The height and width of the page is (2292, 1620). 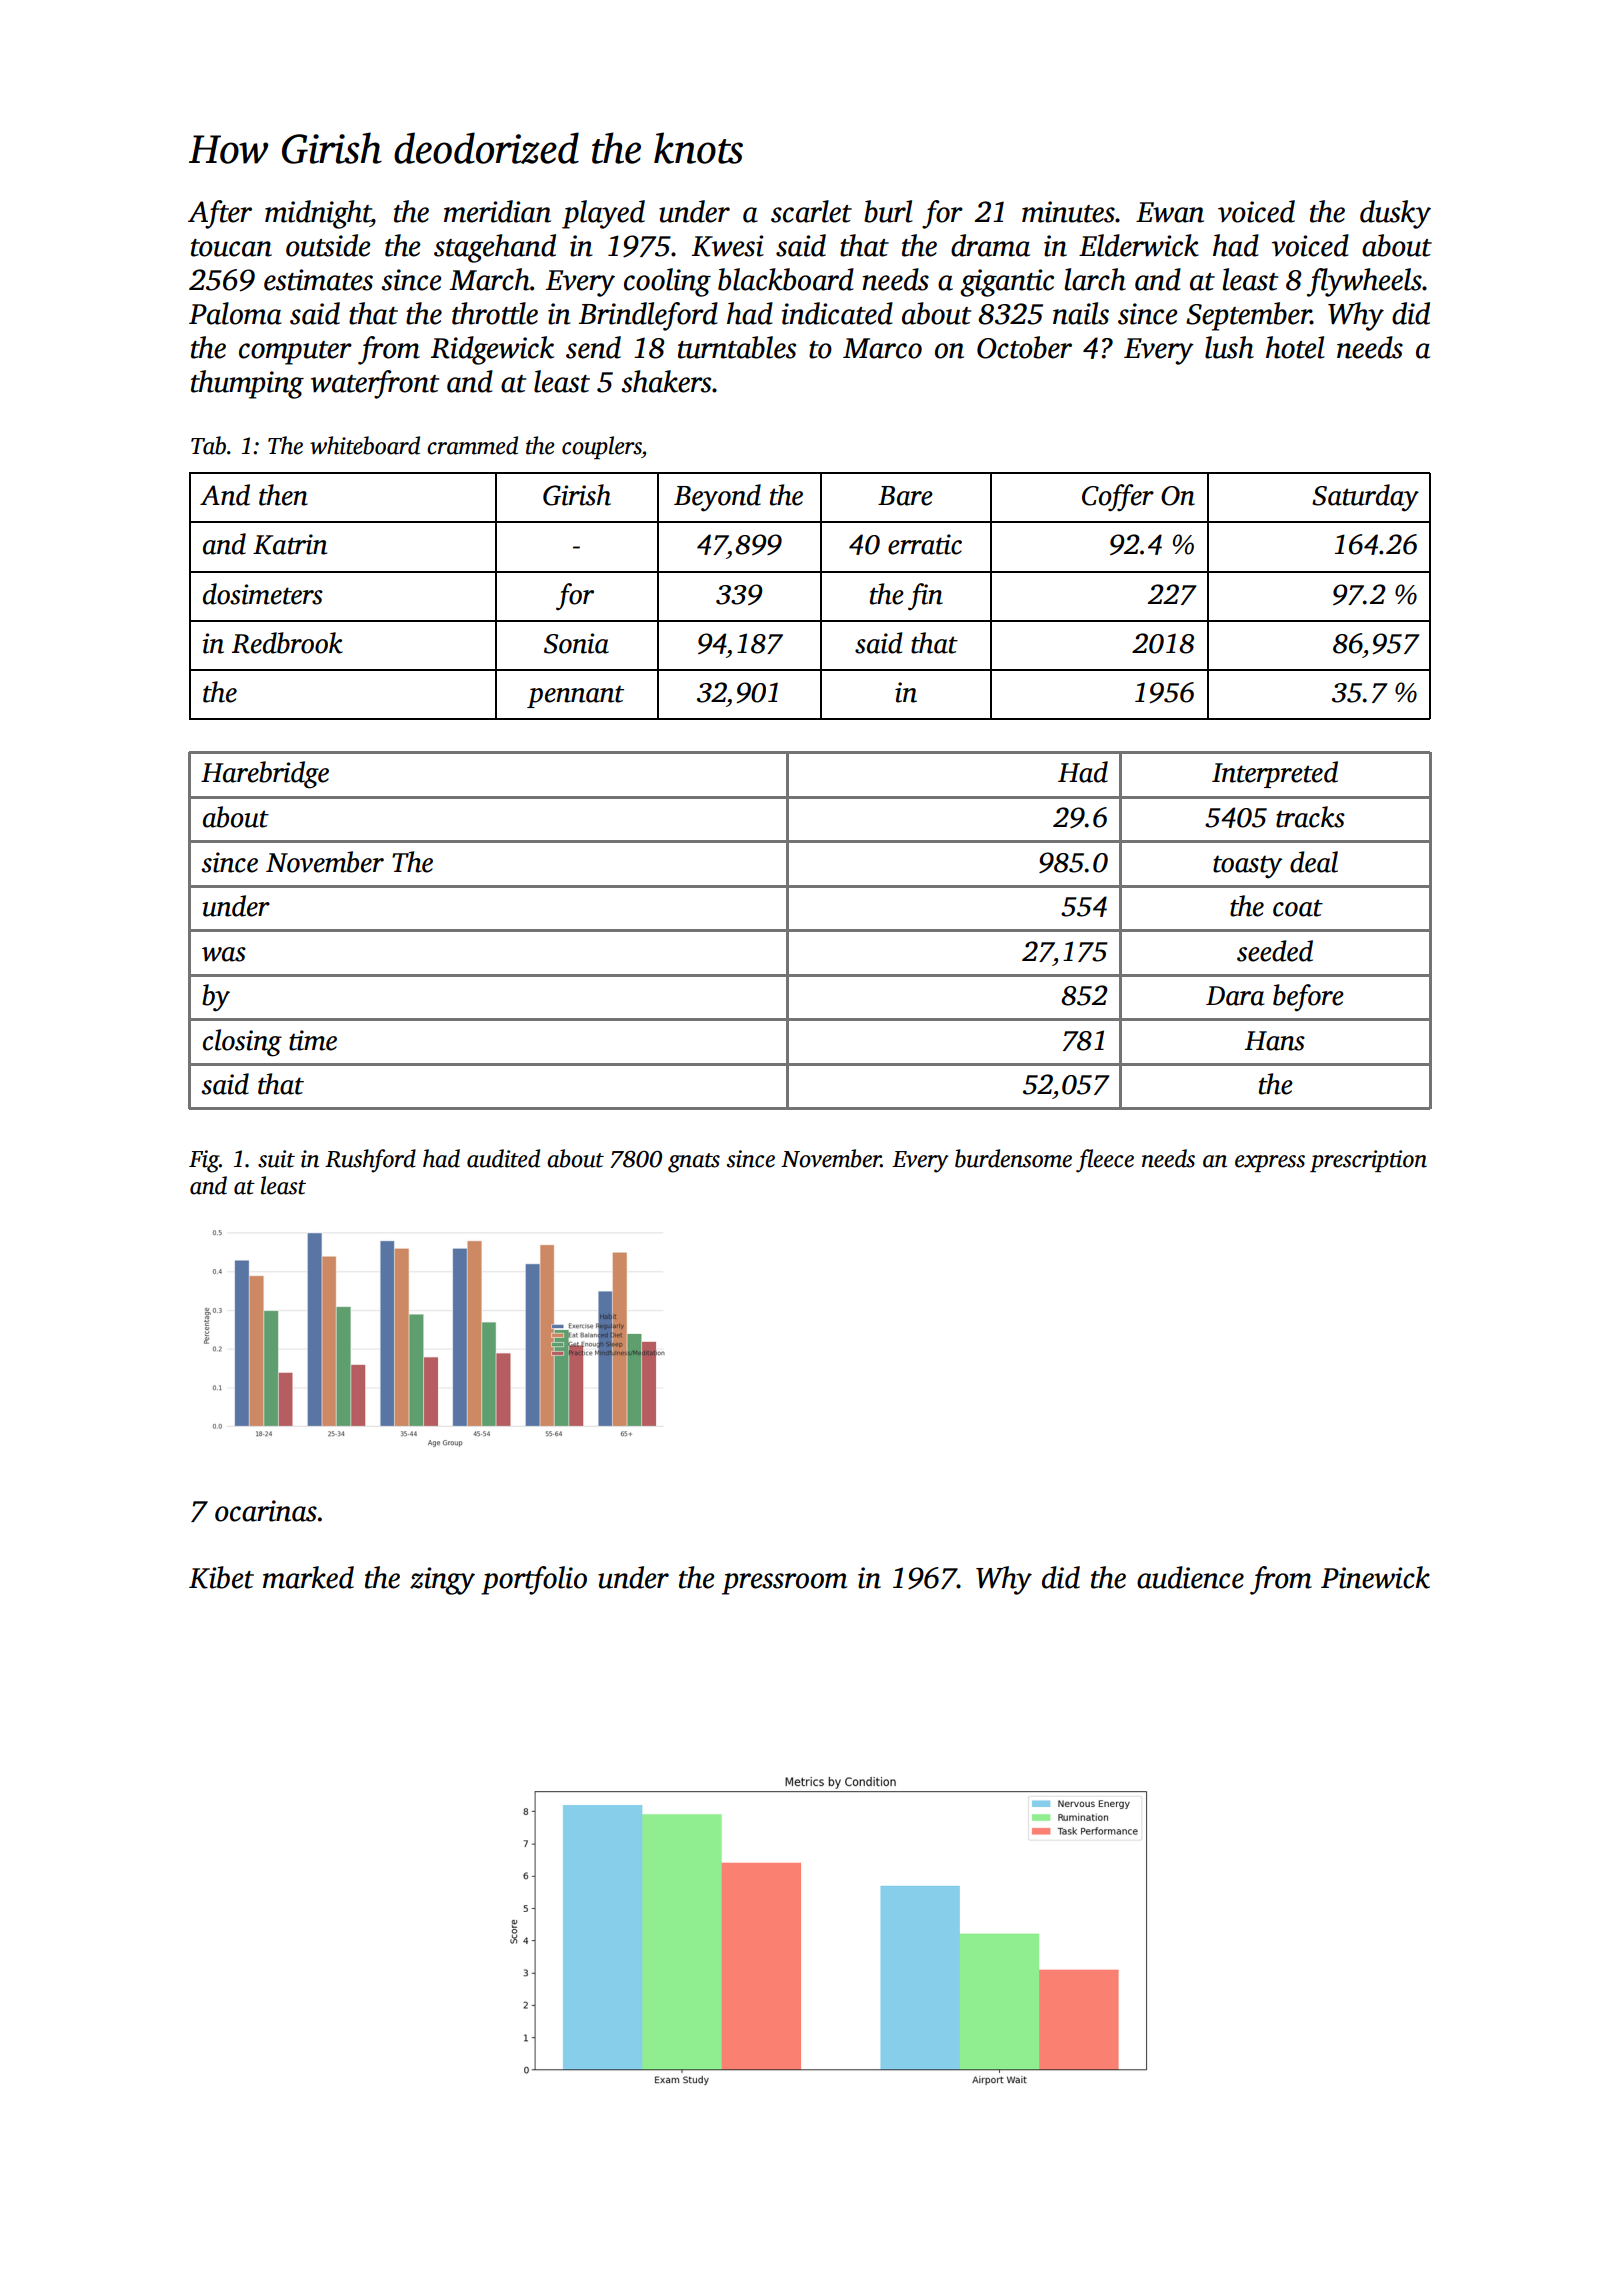 What do you see at coordinates (784, 1584) in the page?
I see `pressroom` at bounding box center [784, 1584].
